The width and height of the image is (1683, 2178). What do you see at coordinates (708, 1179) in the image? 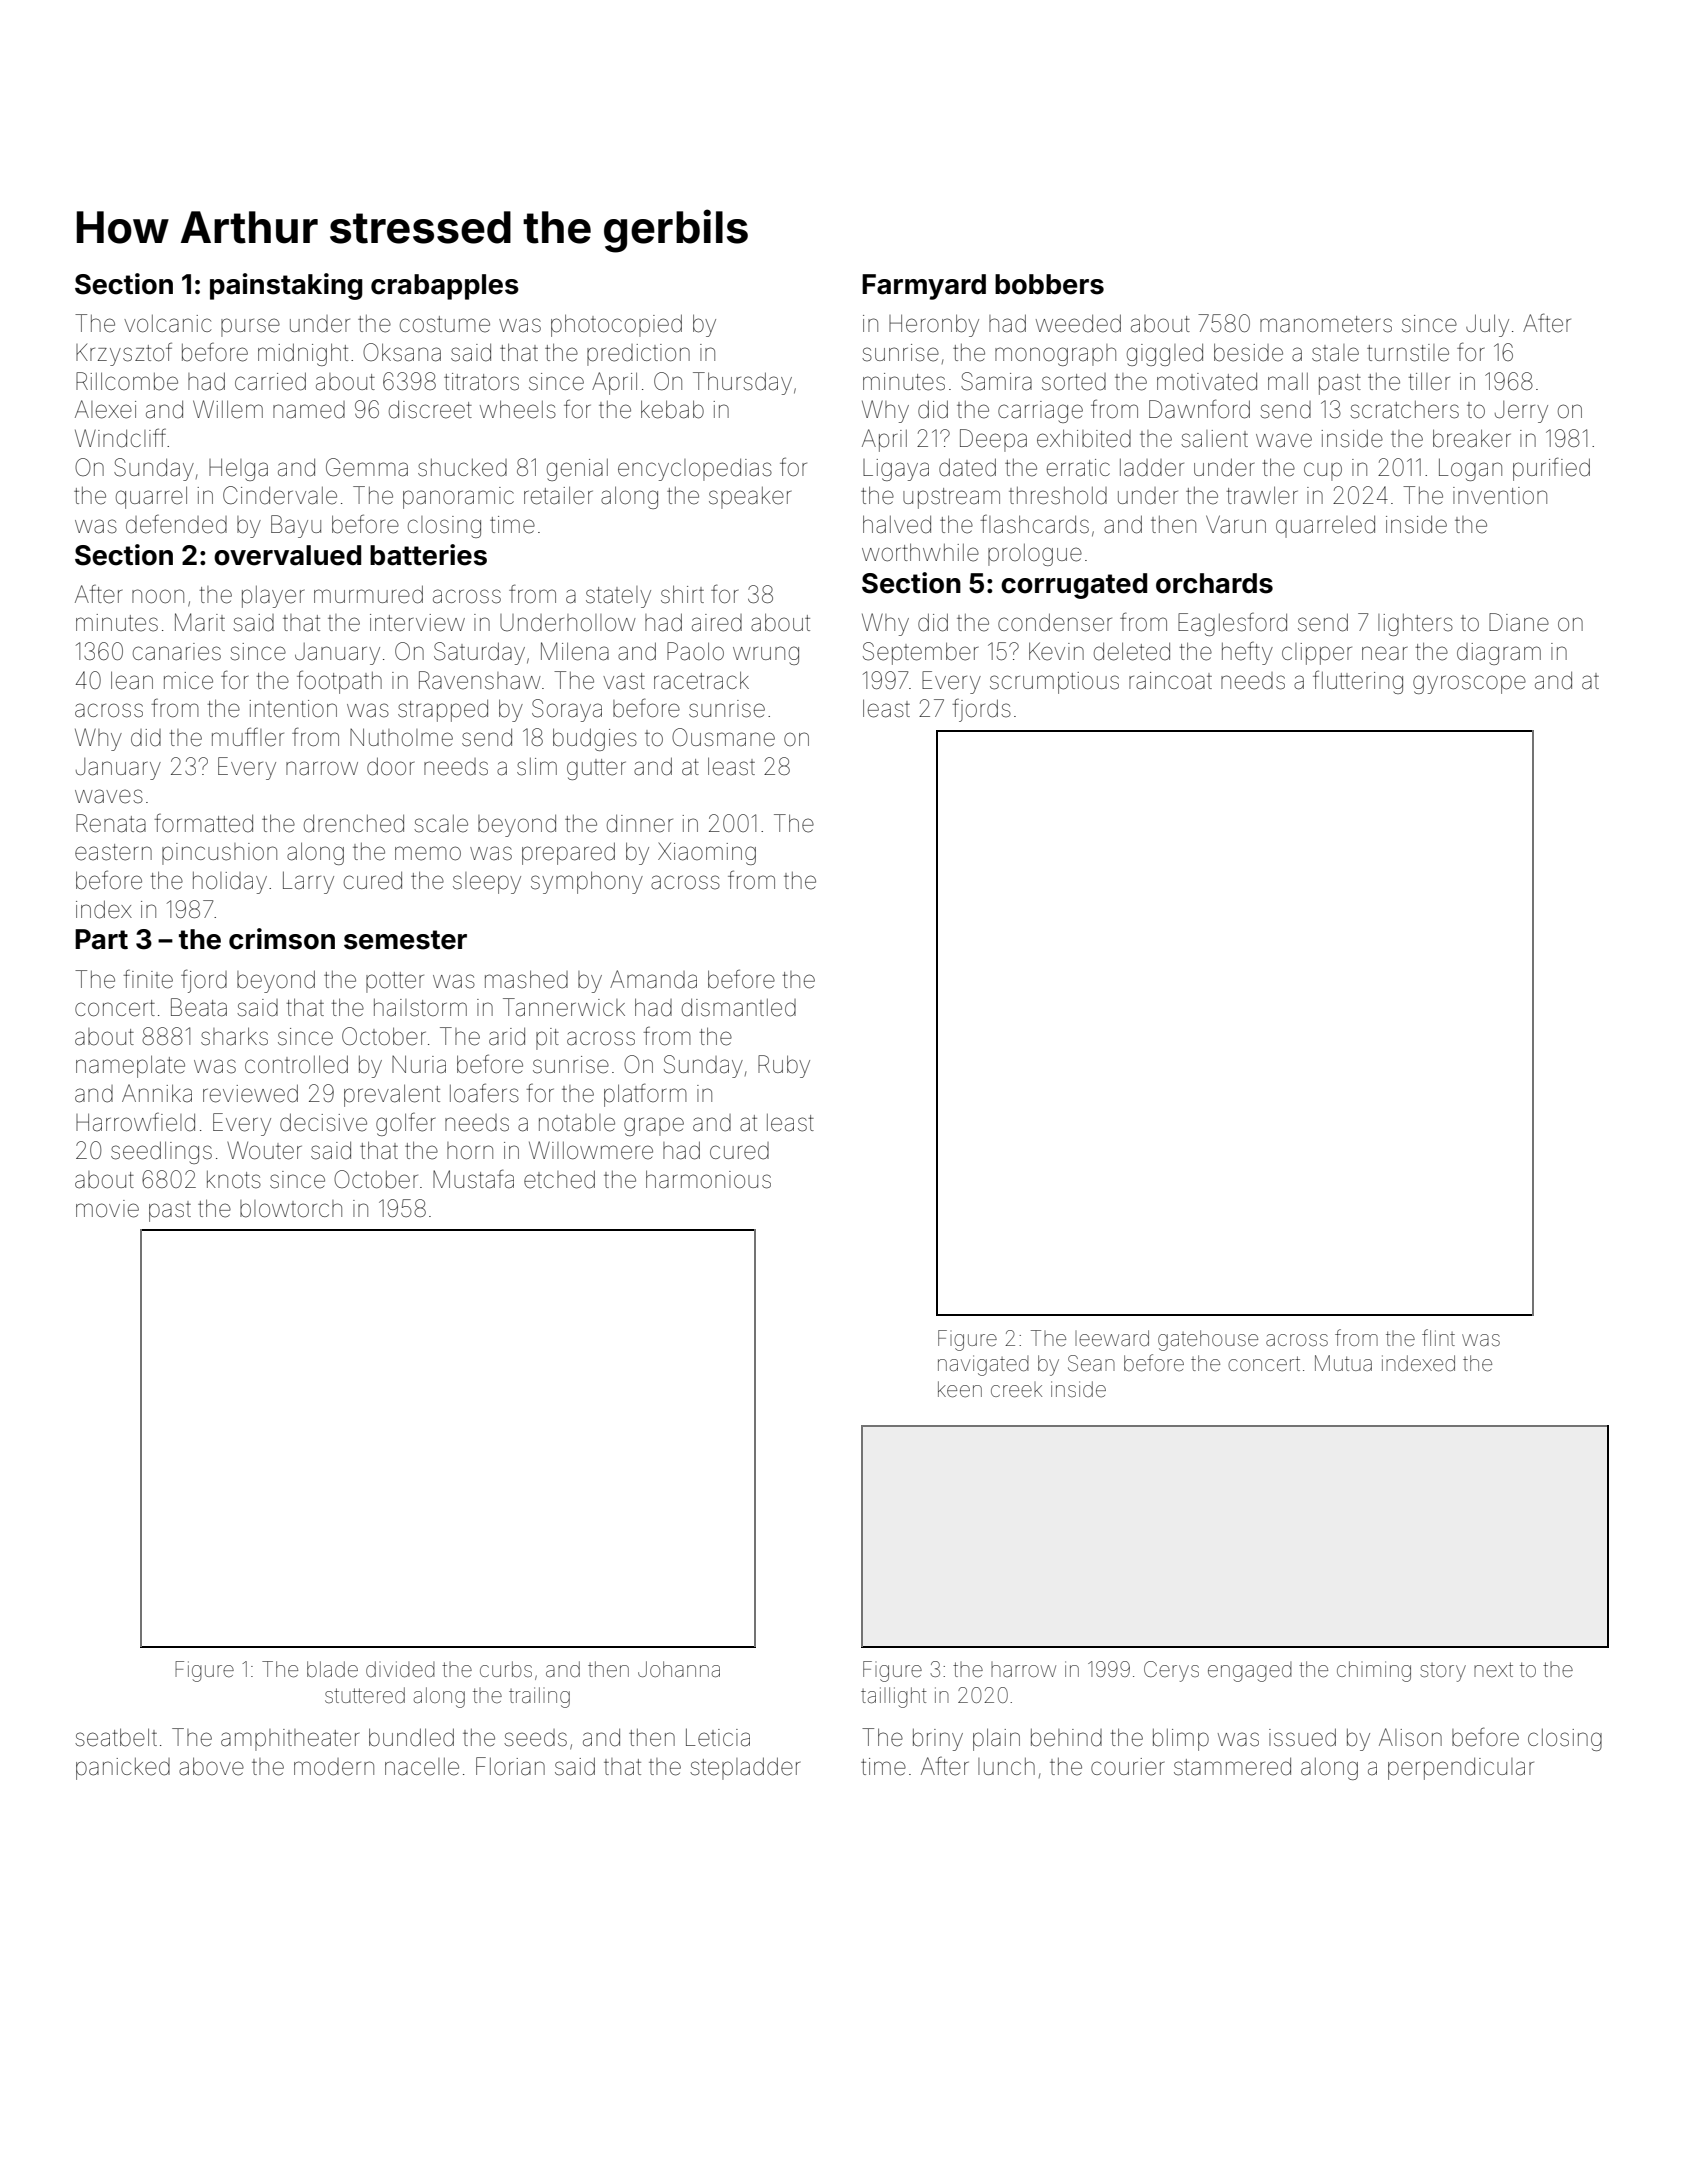
I see `harmonious` at bounding box center [708, 1179].
